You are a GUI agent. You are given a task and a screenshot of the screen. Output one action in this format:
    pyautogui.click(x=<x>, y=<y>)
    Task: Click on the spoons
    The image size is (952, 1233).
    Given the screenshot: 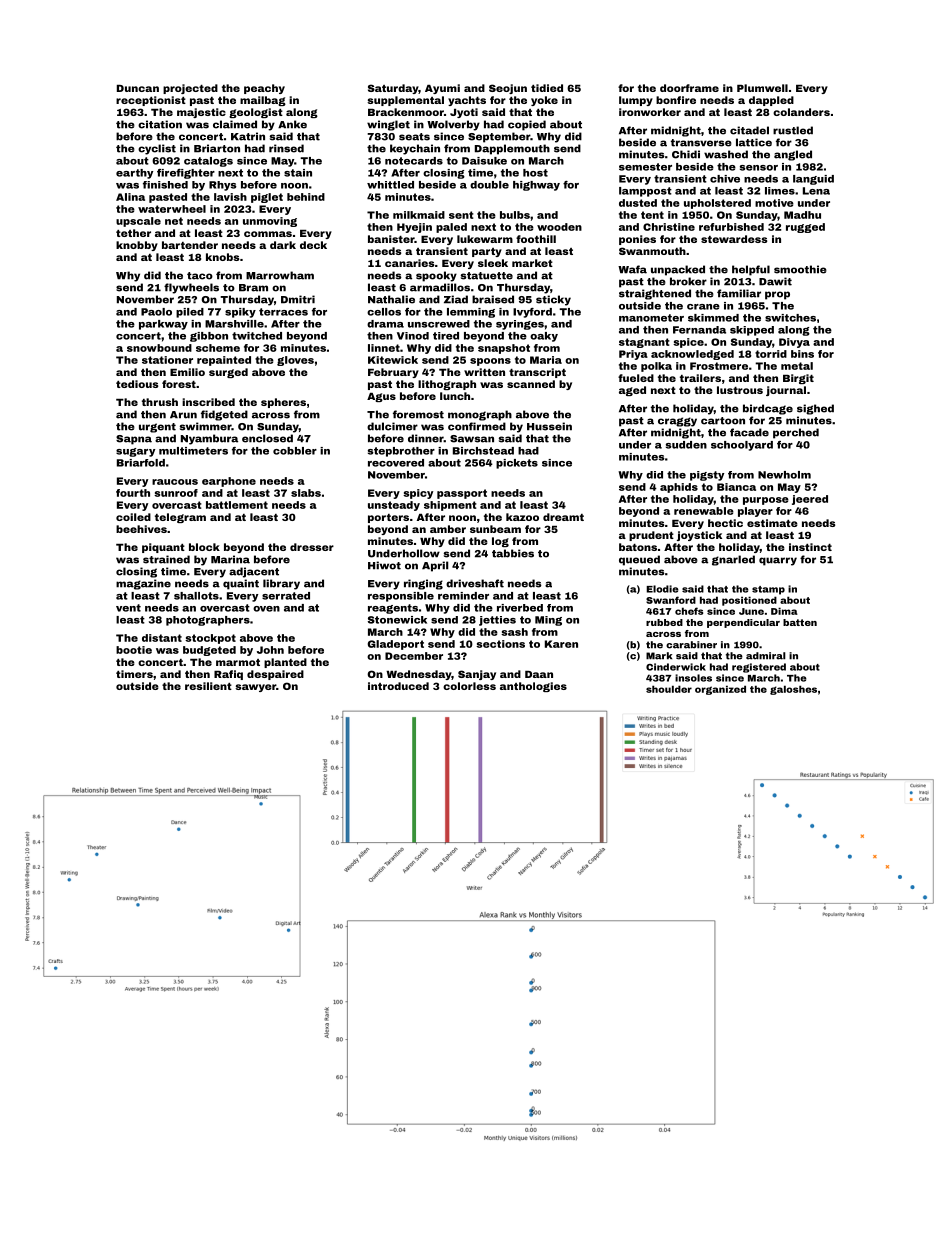 What is the action you would take?
    pyautogui.click(x=490, y=362)
